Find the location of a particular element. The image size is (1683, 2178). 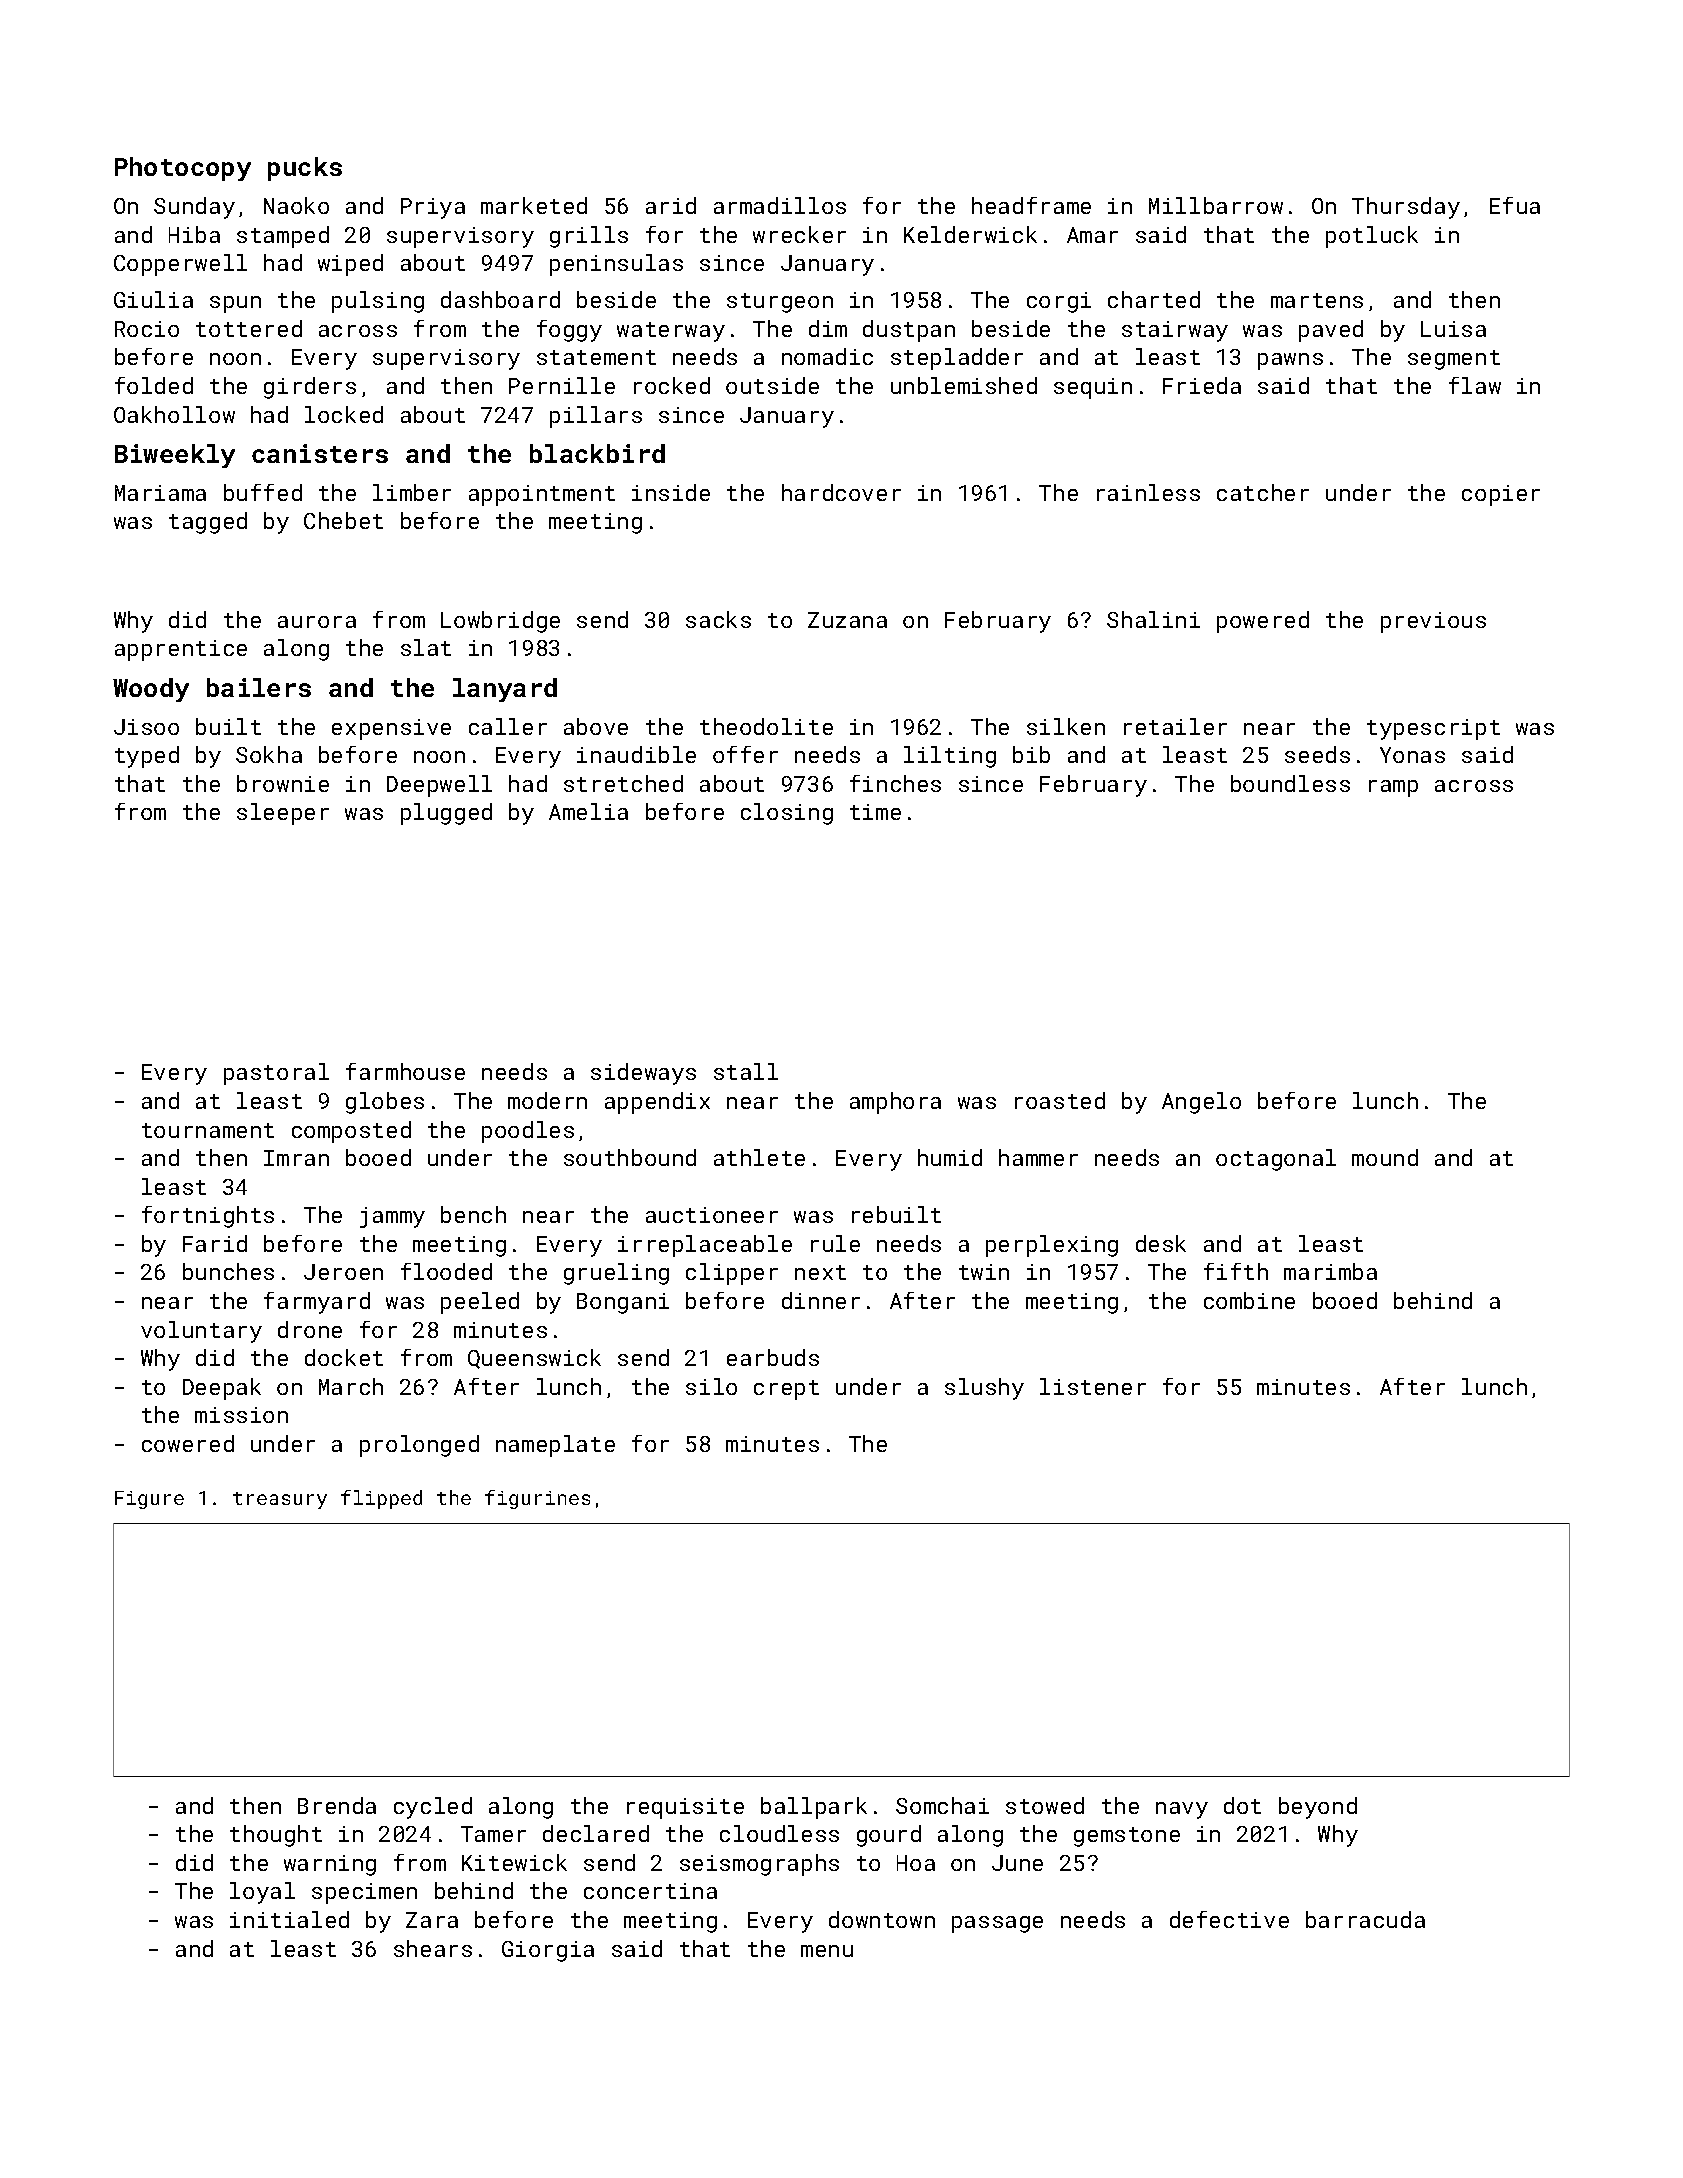

girders is located at coordinates (310, 388).
